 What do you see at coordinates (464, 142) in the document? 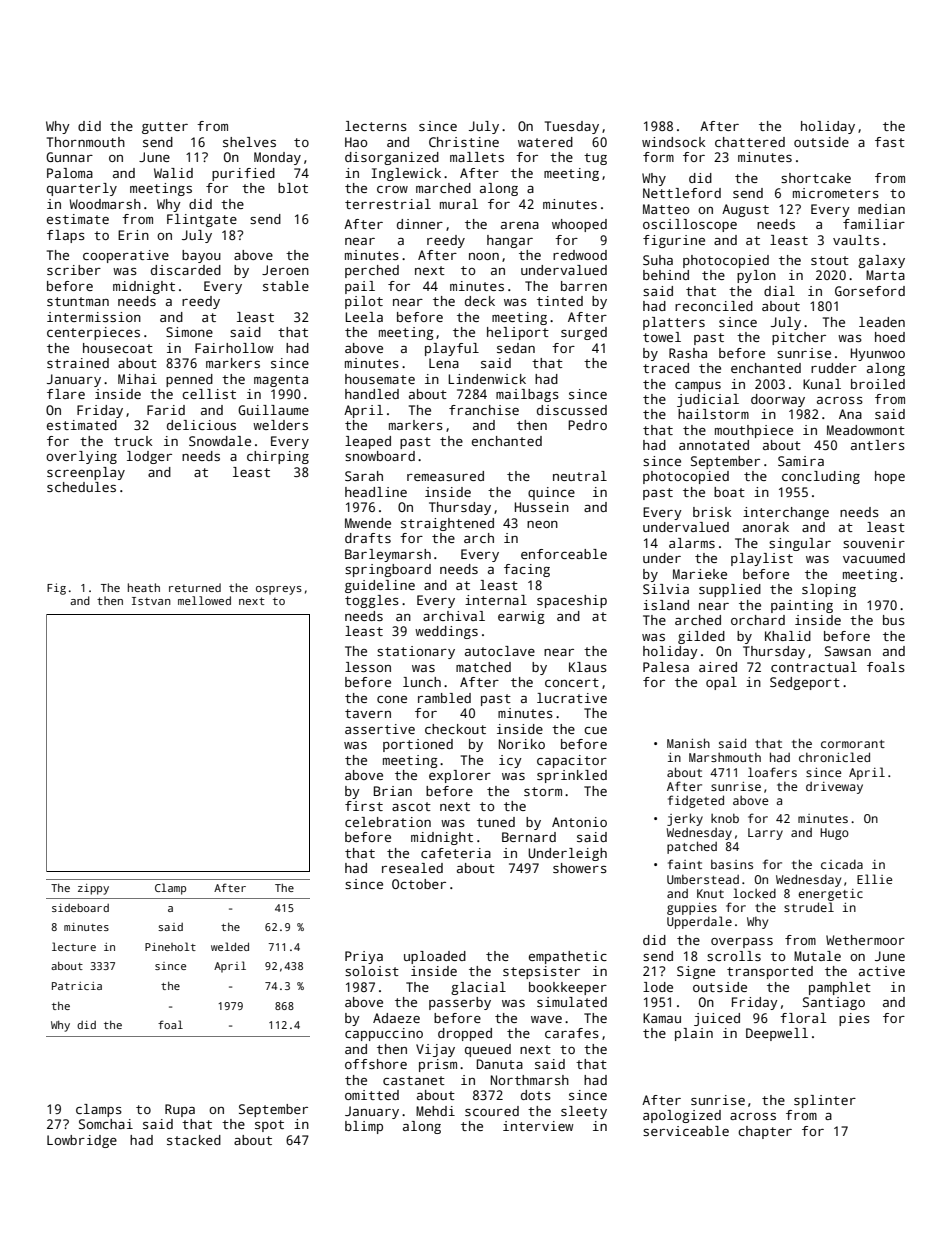
I see `Christine` at bounding box center [464, 142].
